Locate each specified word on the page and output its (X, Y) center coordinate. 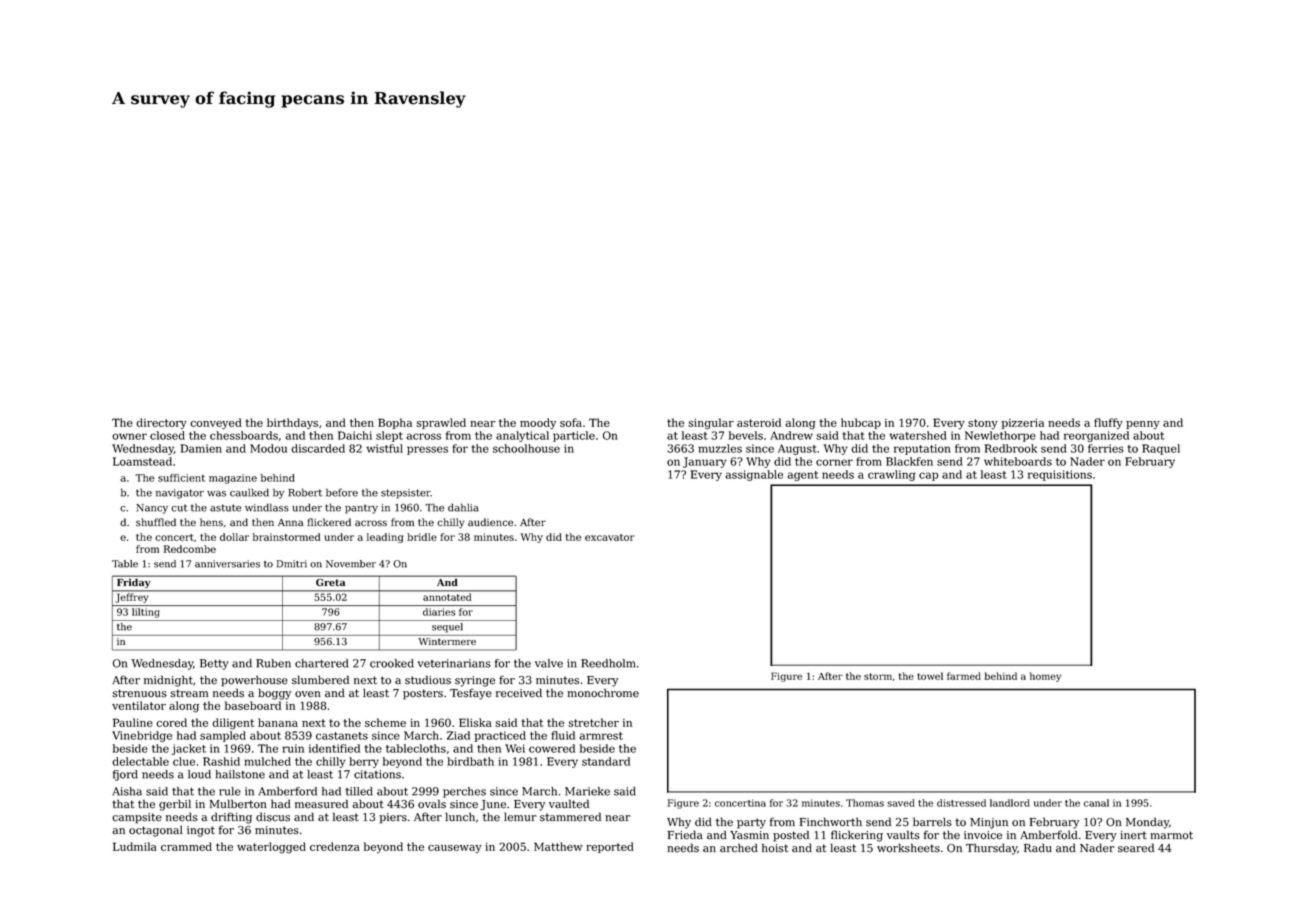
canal (1096, 803)
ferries (1106, 448)
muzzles (720, 448)
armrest (601, 736)
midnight (168, 681)
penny (1143, 425)
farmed (964, 676)
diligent (233, 724)
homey (1045, 677)
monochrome (603, 693)
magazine (233, 479)
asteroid (759, 422)
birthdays (292, 424)
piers (393, 818)
